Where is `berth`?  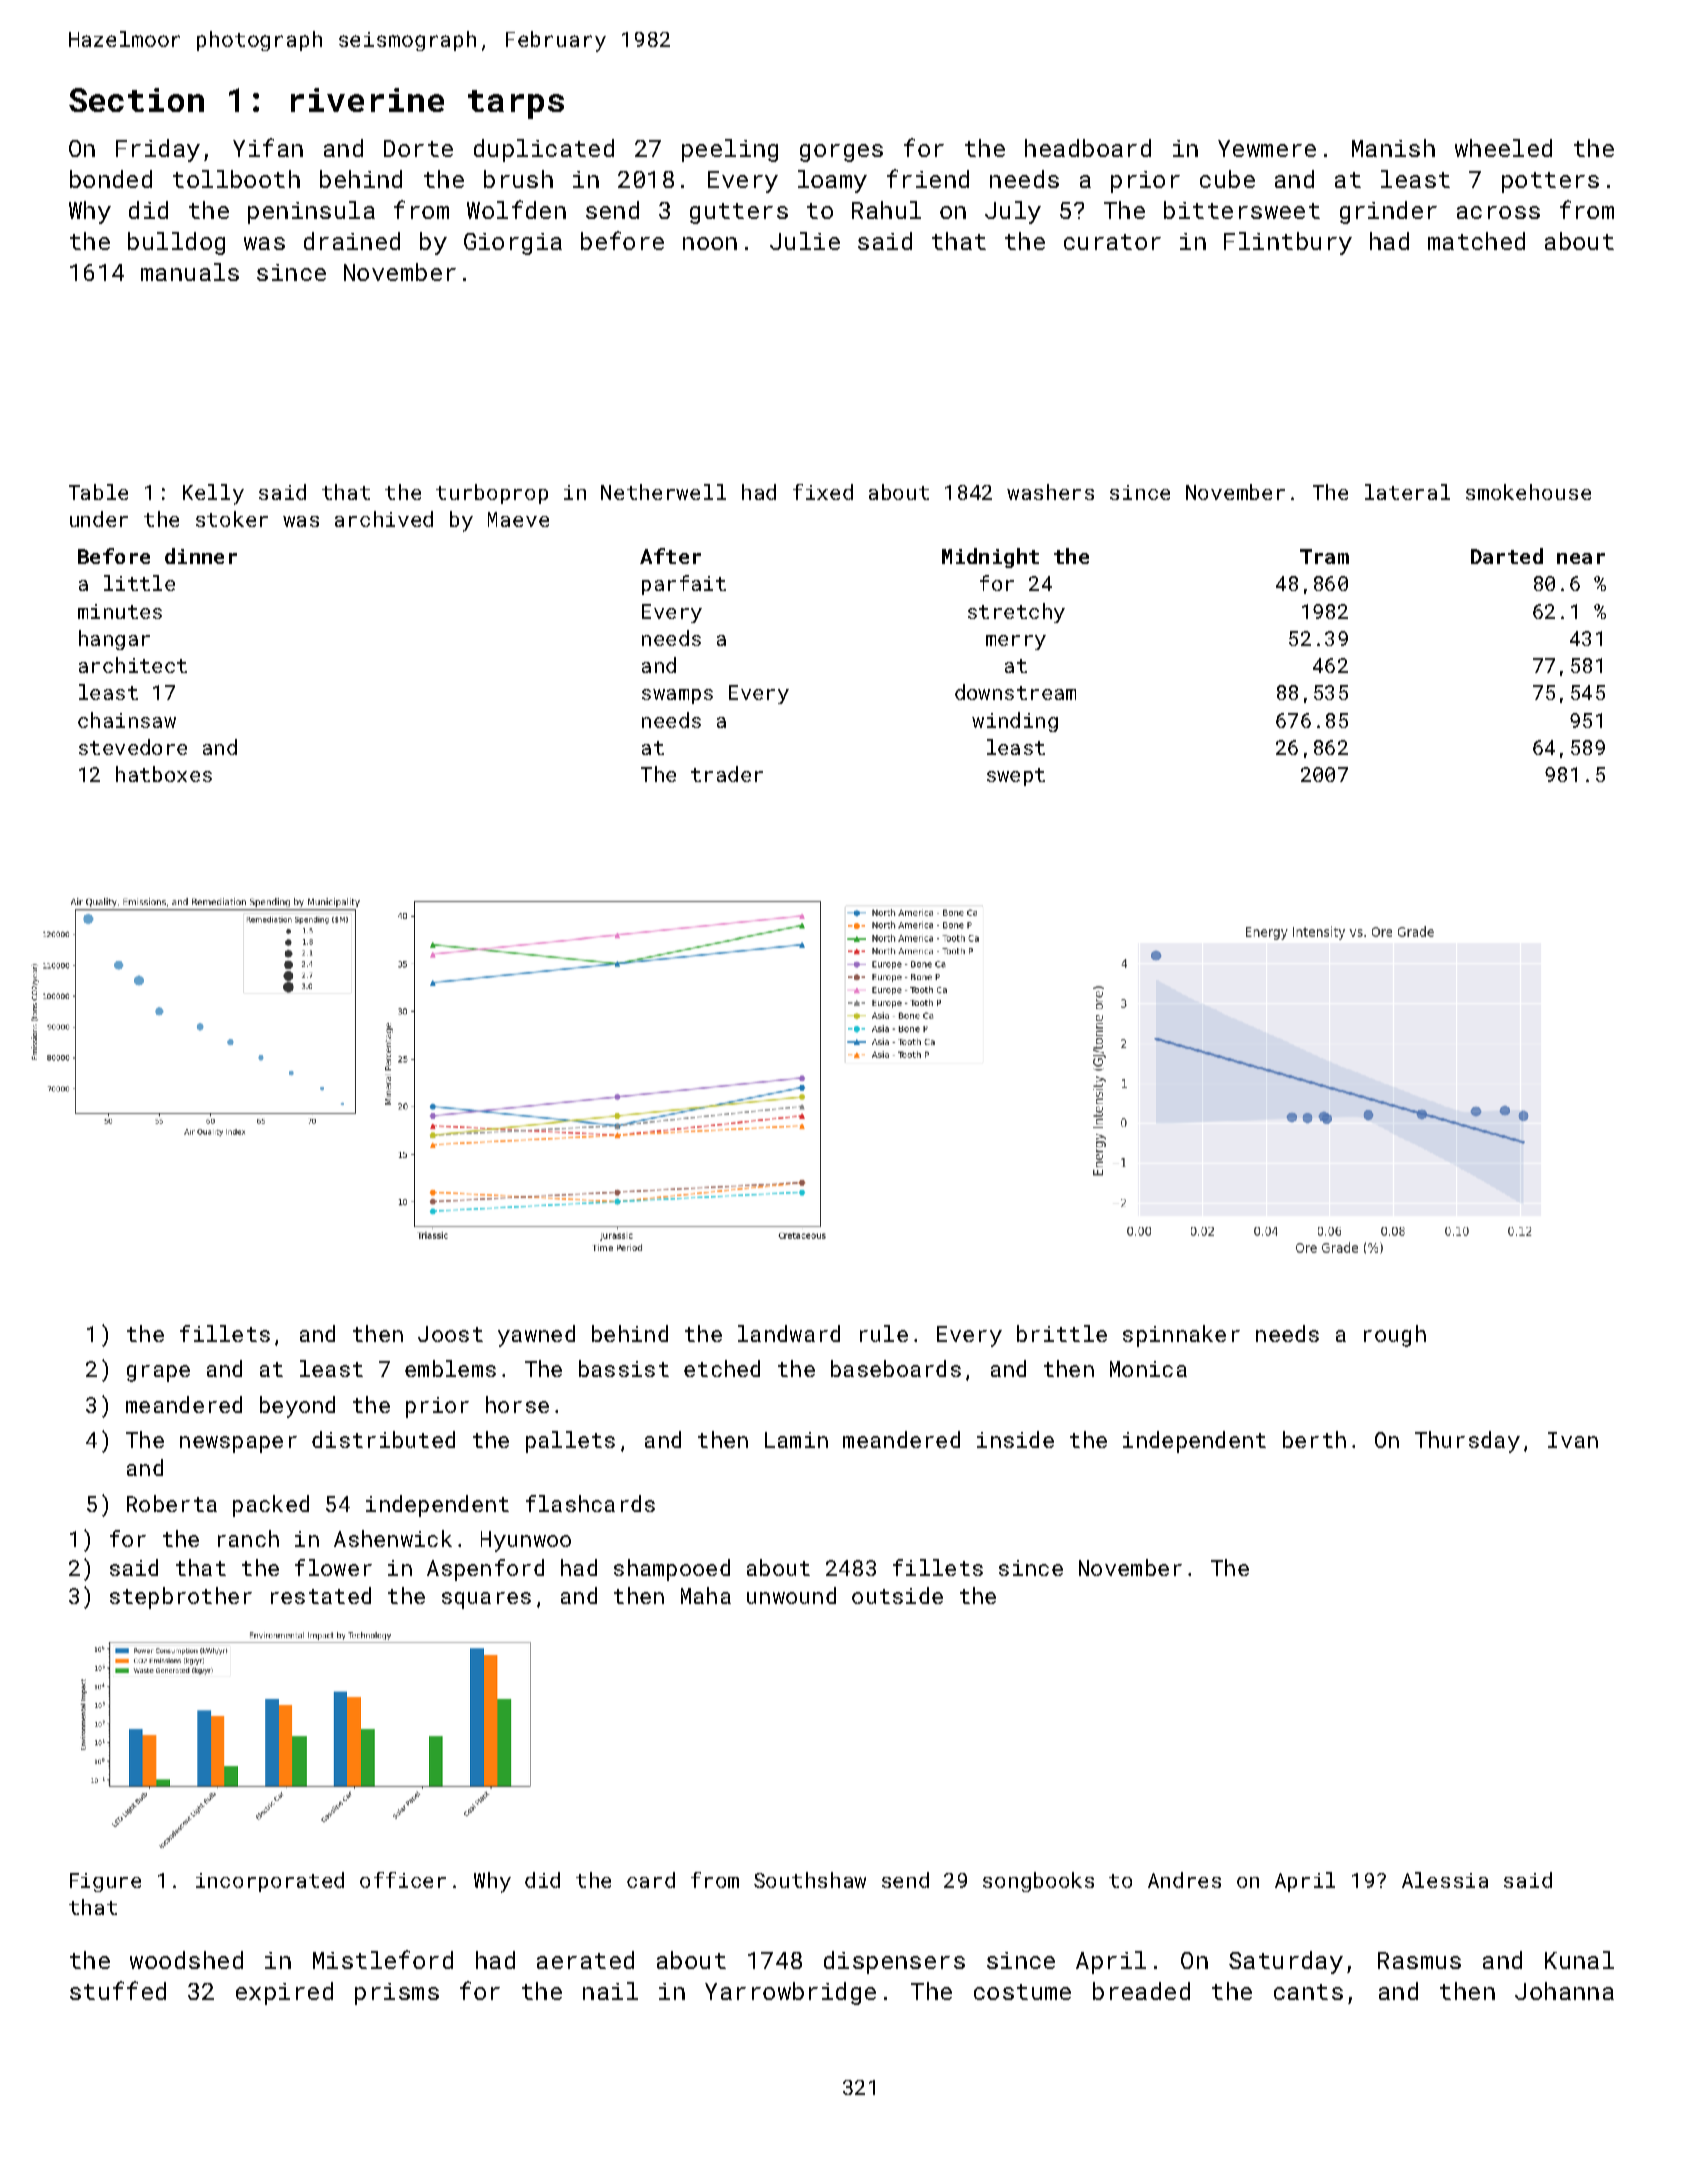
berth is located at coordinates (1314, 1439).
